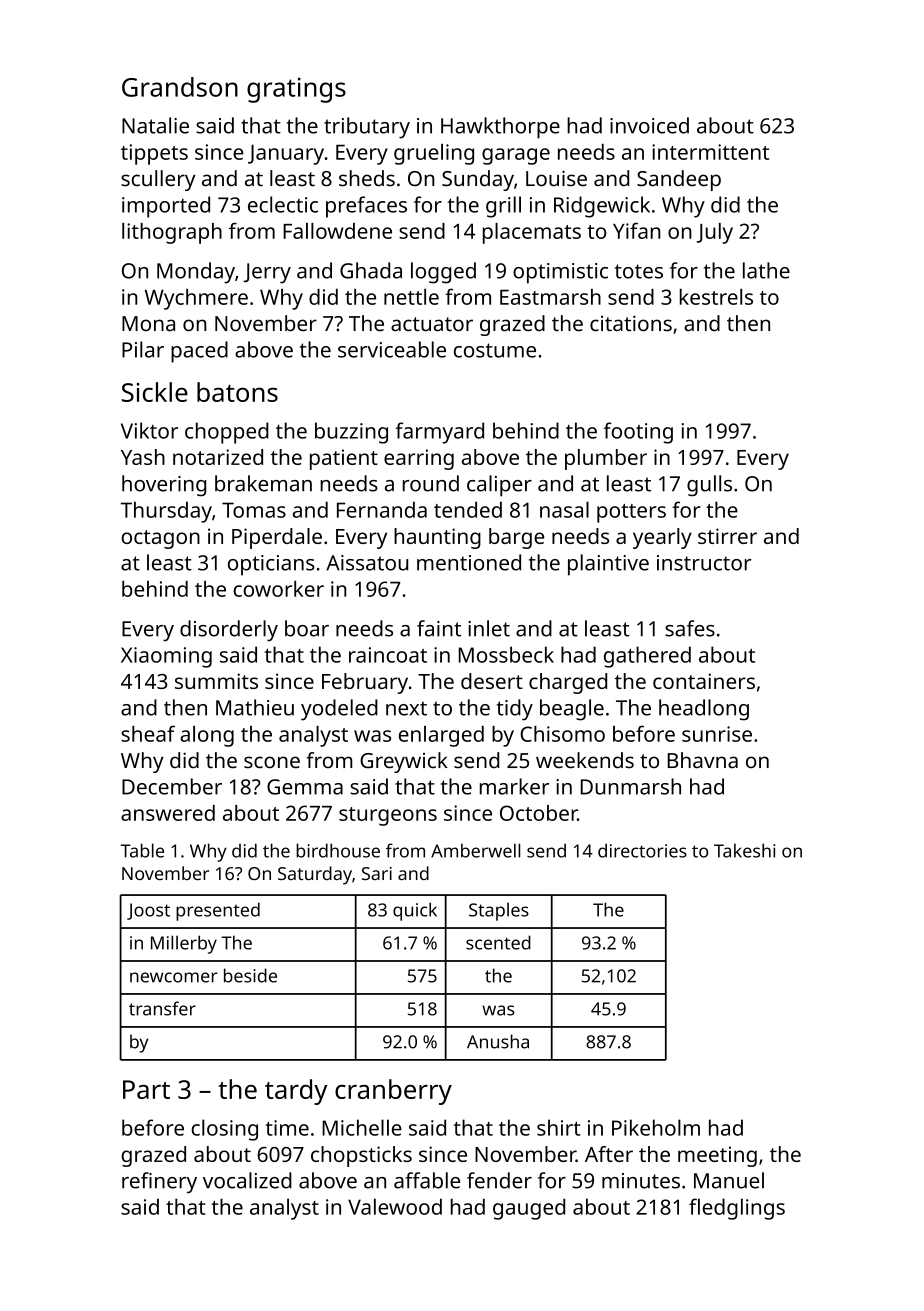 The width and height of the document is (924, 1311). I want to click on costume, so click(495, 350).
